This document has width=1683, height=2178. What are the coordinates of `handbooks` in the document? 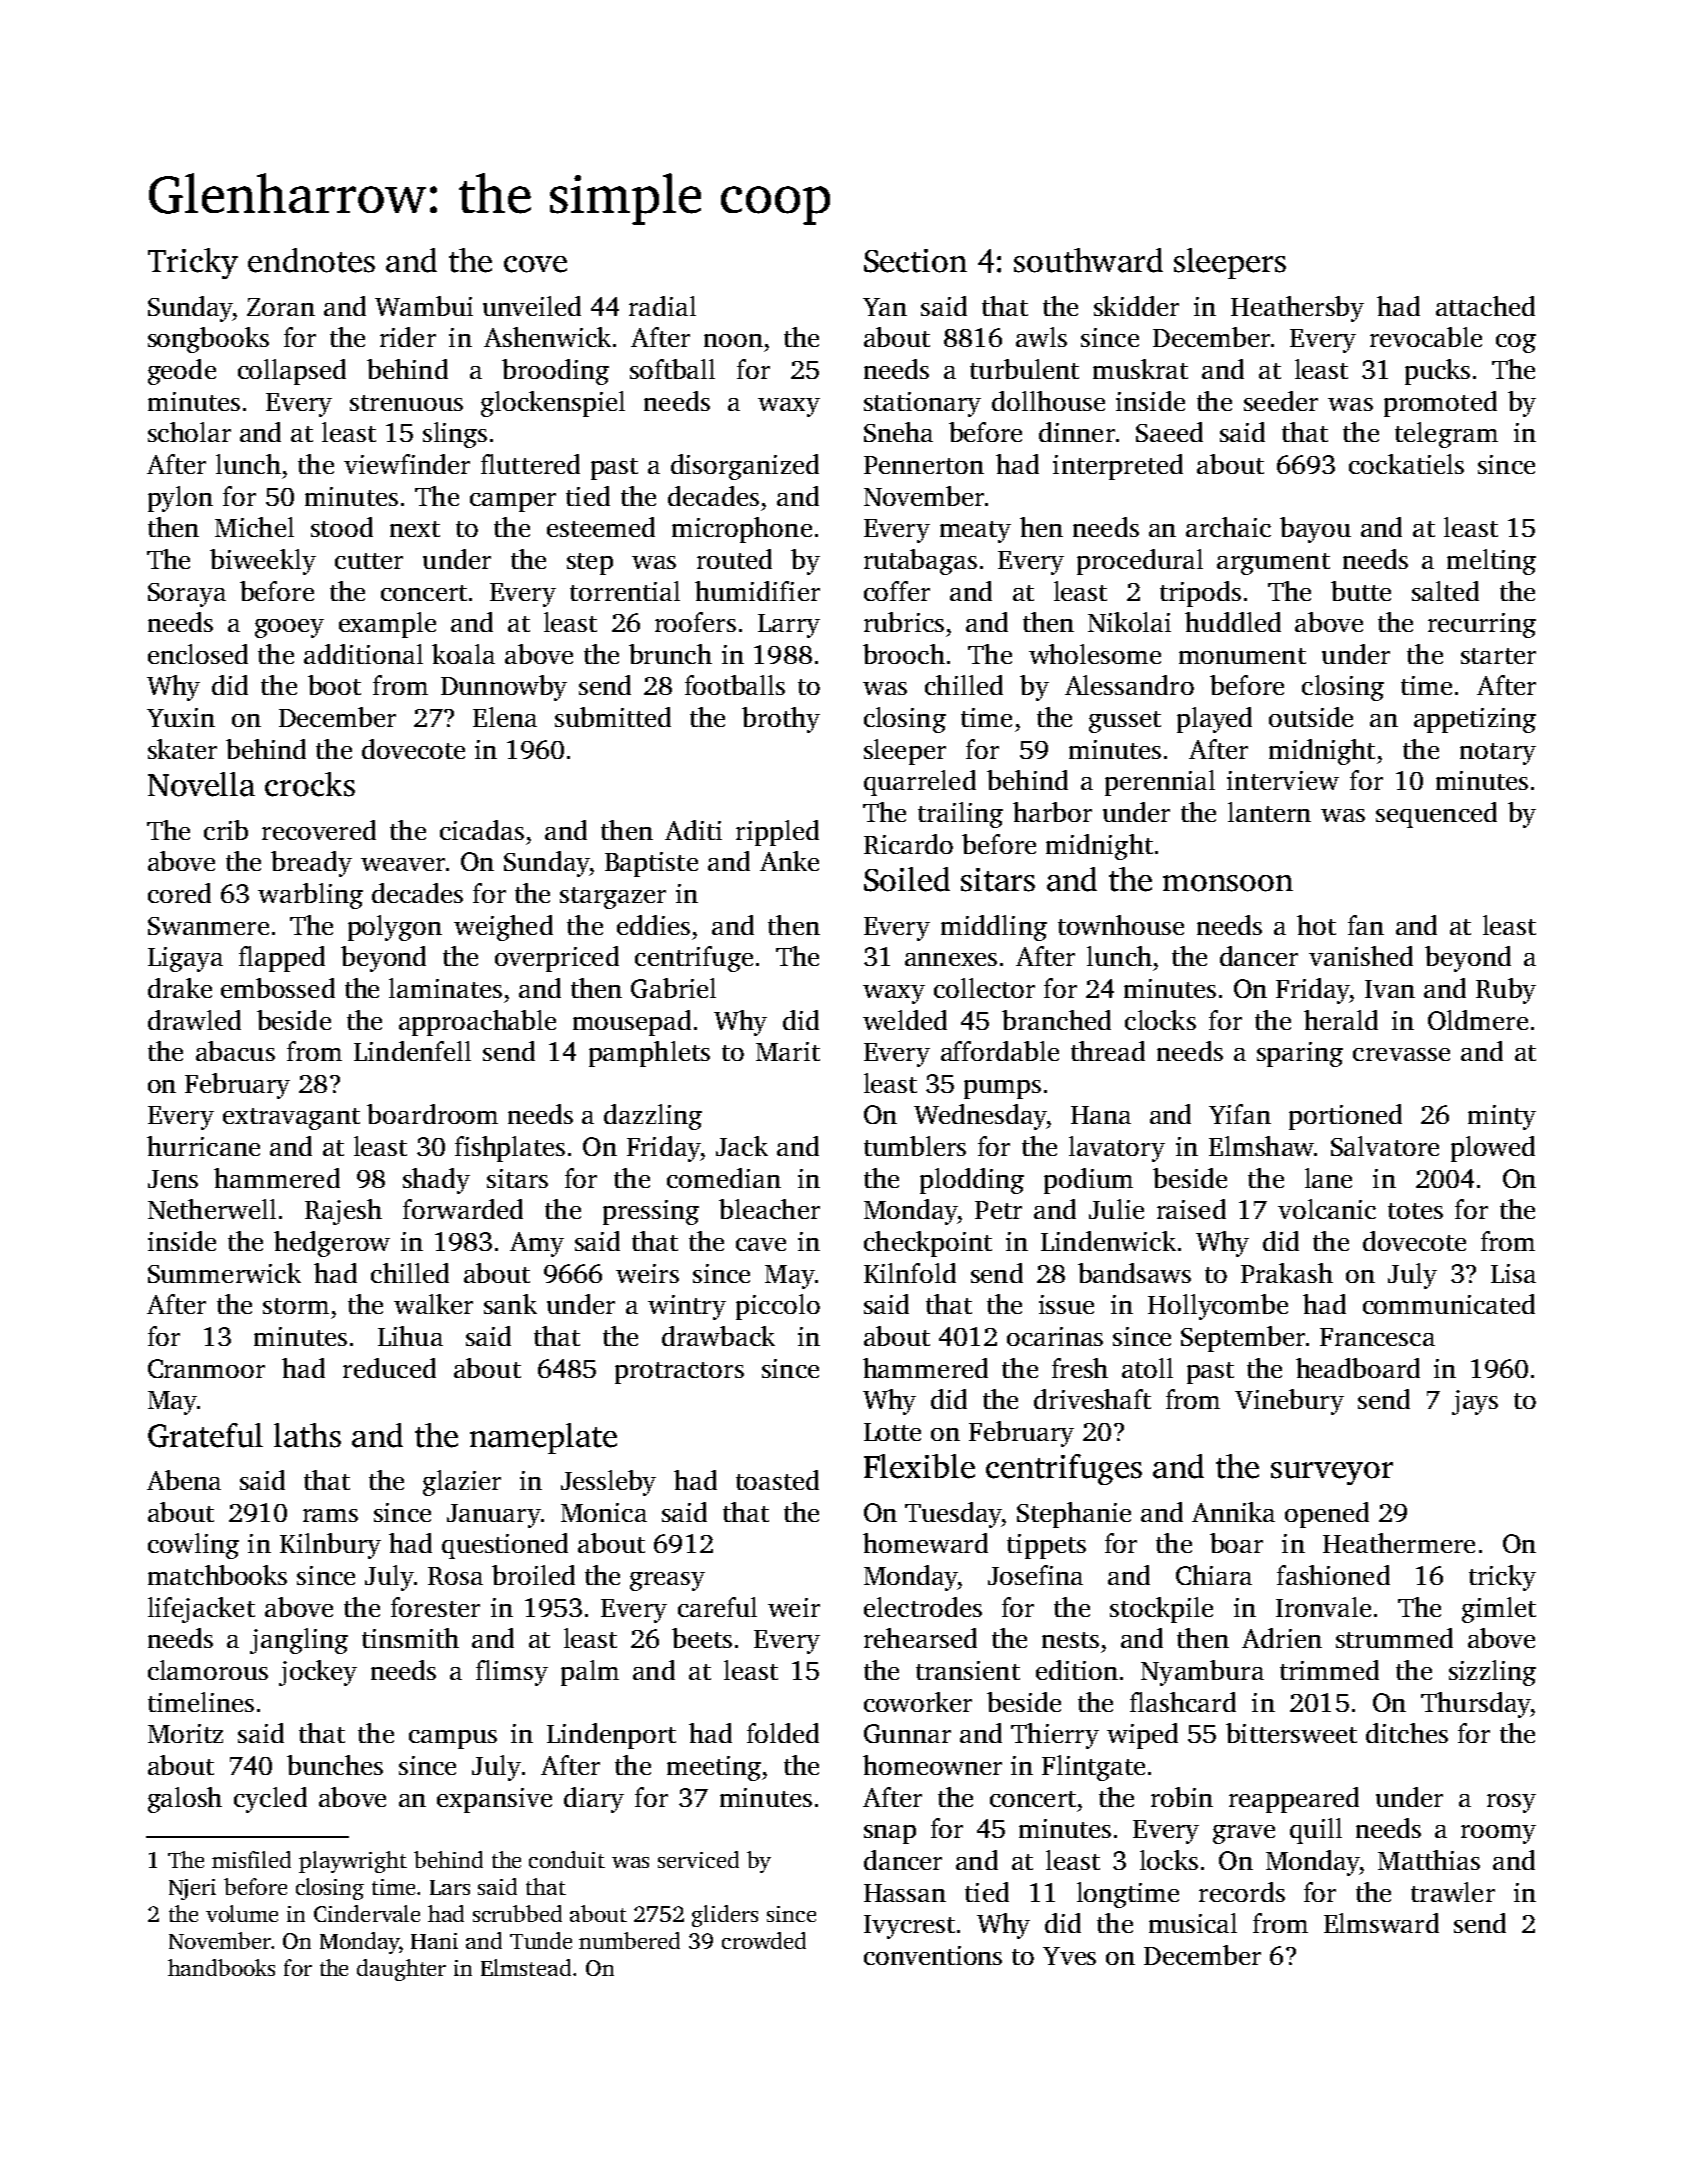 It's located at (221, 1967).
